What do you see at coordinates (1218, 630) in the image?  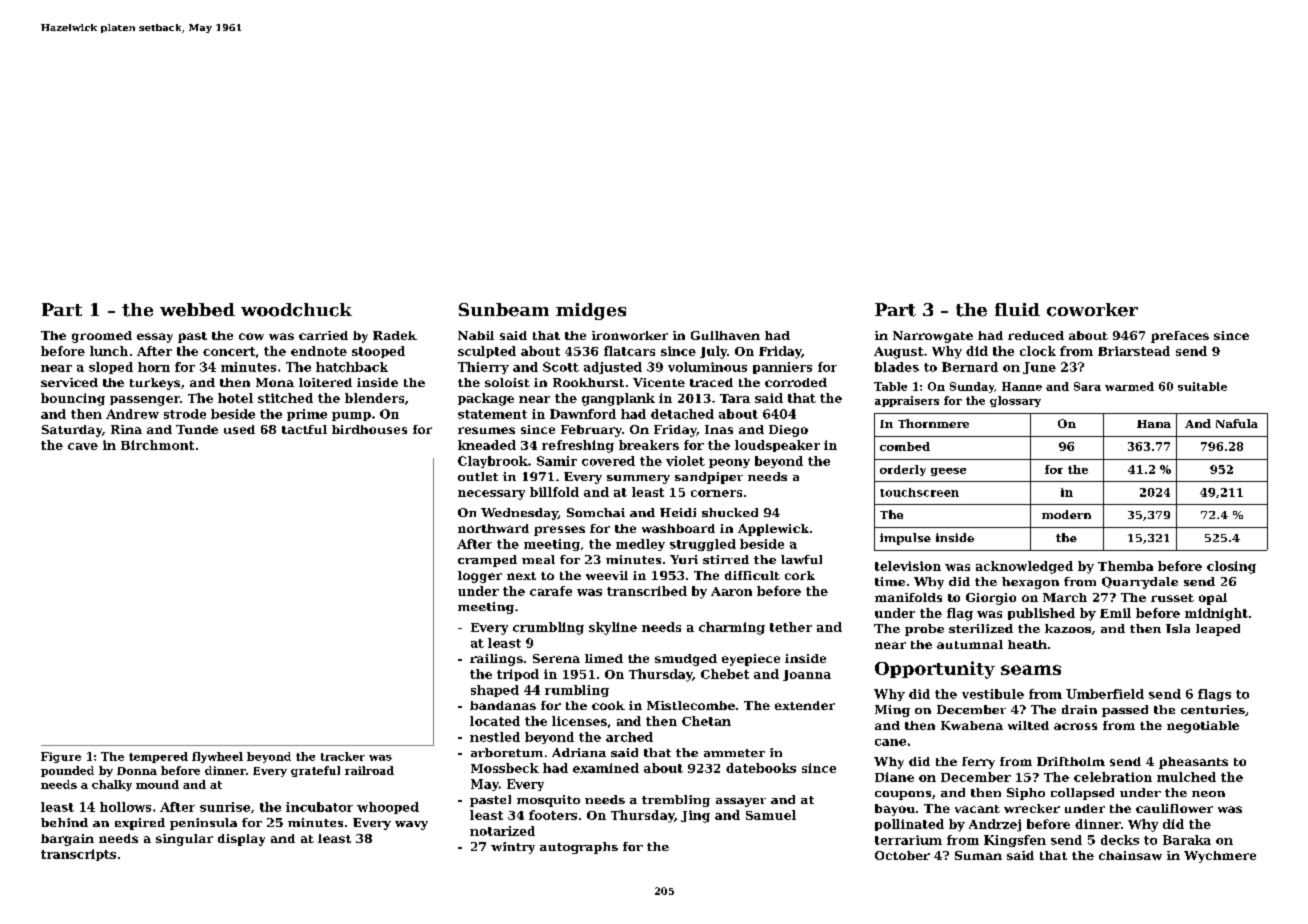 I see `leaped` at bounding box center [1218, 630].
